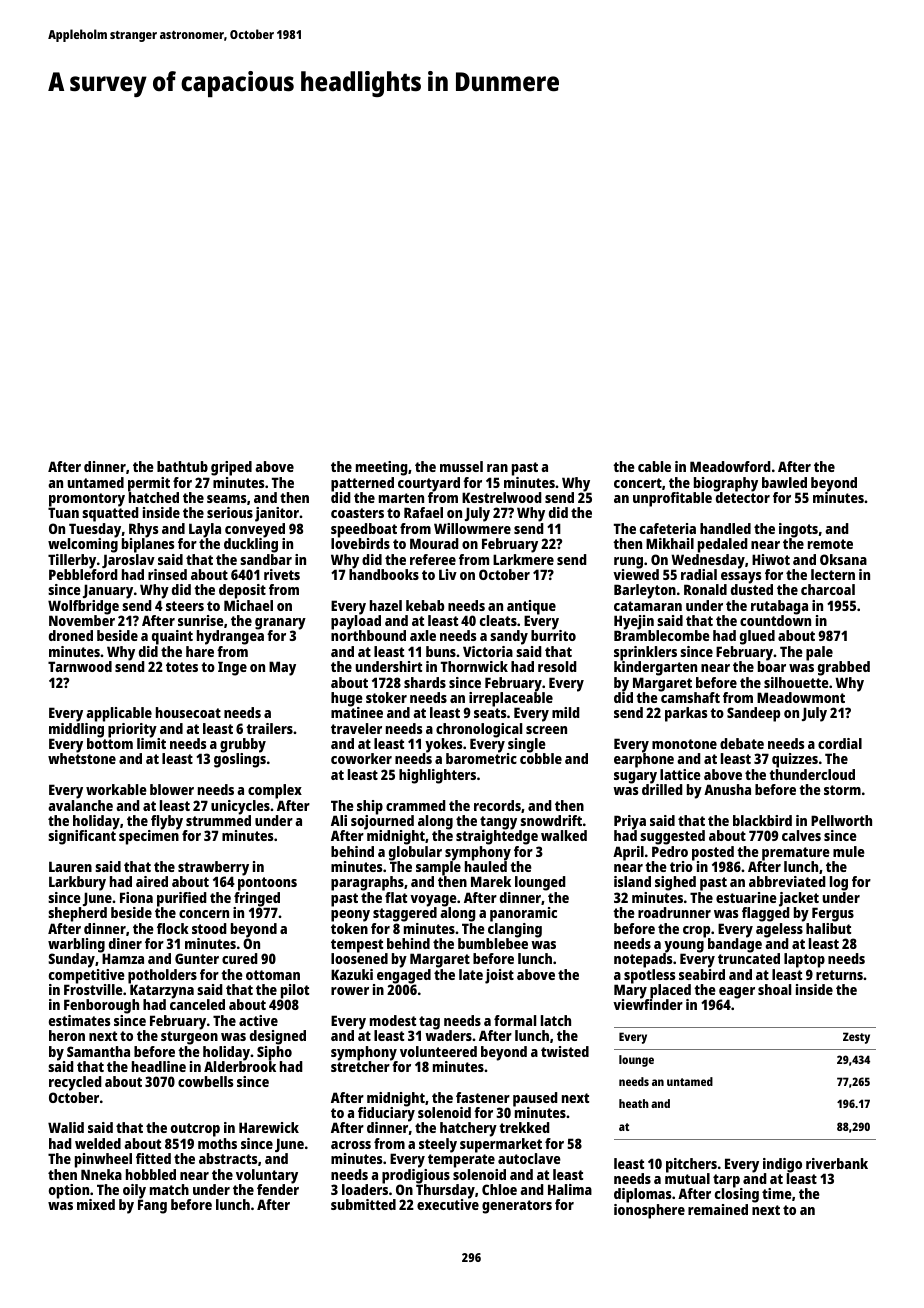 This screenshot has height=1308, width=924. What do you see at coordinates (730, 466) in the screenshot?
I see `Meadowford` at bounding box center [730, 466].
